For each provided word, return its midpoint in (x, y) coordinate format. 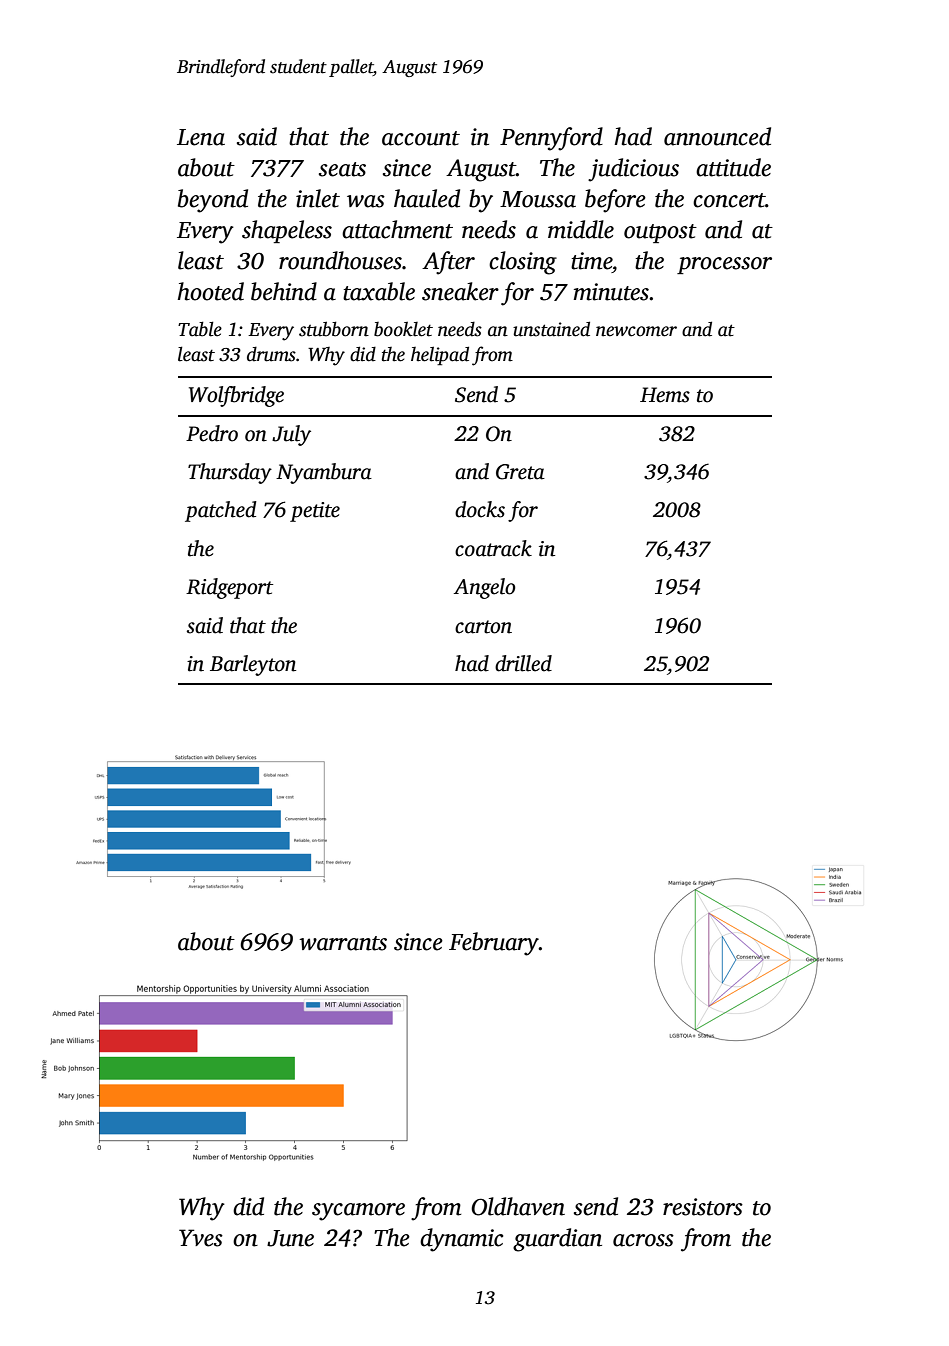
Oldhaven (518, 1206)
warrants (343, 943)
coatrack (493, 548)
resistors (703, 1207)
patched (221, 511)
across (643, 1240)
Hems (665, 395)
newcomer (636, 331)
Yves (201, 1238)
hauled (427, 198)
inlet (318, 198)
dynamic (461, 1240)
